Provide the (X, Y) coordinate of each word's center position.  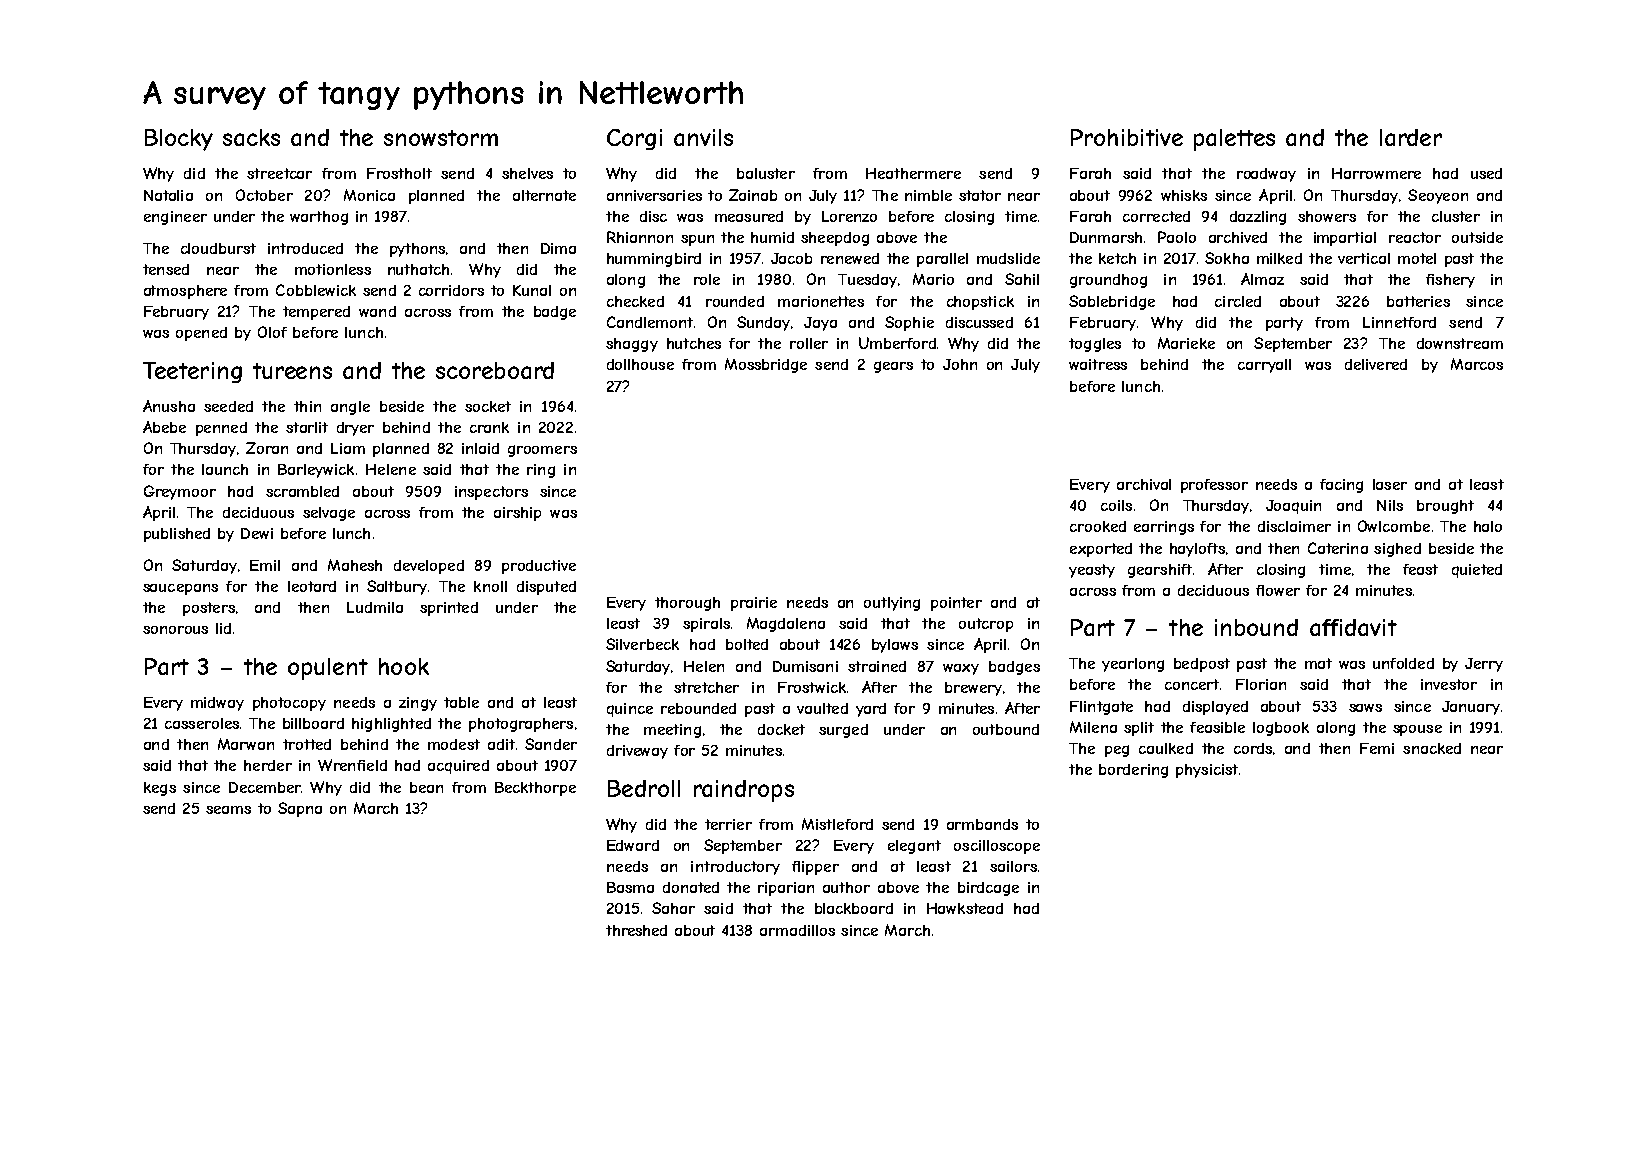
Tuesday (867, 281)
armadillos (797, 930)
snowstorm (441, 138)
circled (1238, 301)
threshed (636, 930)
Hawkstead (965, 908)
